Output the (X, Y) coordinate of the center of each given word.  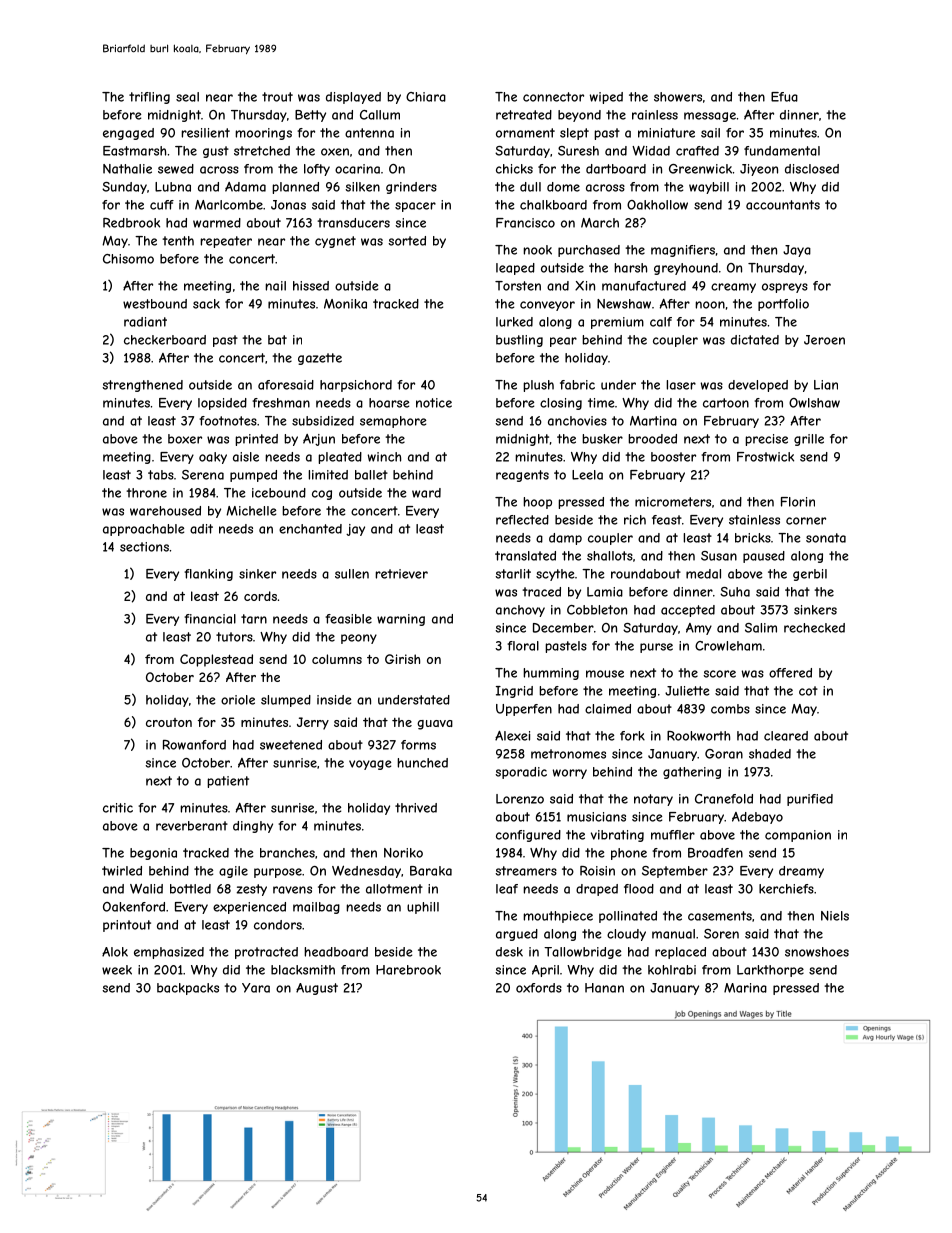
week (117, 970)
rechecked (814, 628)
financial (210, 619)
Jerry (313, 723)
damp (565, 539)
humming (551, 674)
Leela (587, 475)
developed (758, 386)
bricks (753, 538)
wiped (606, 98)
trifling (149, 98)
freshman (281, 403)
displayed (353, 98)
